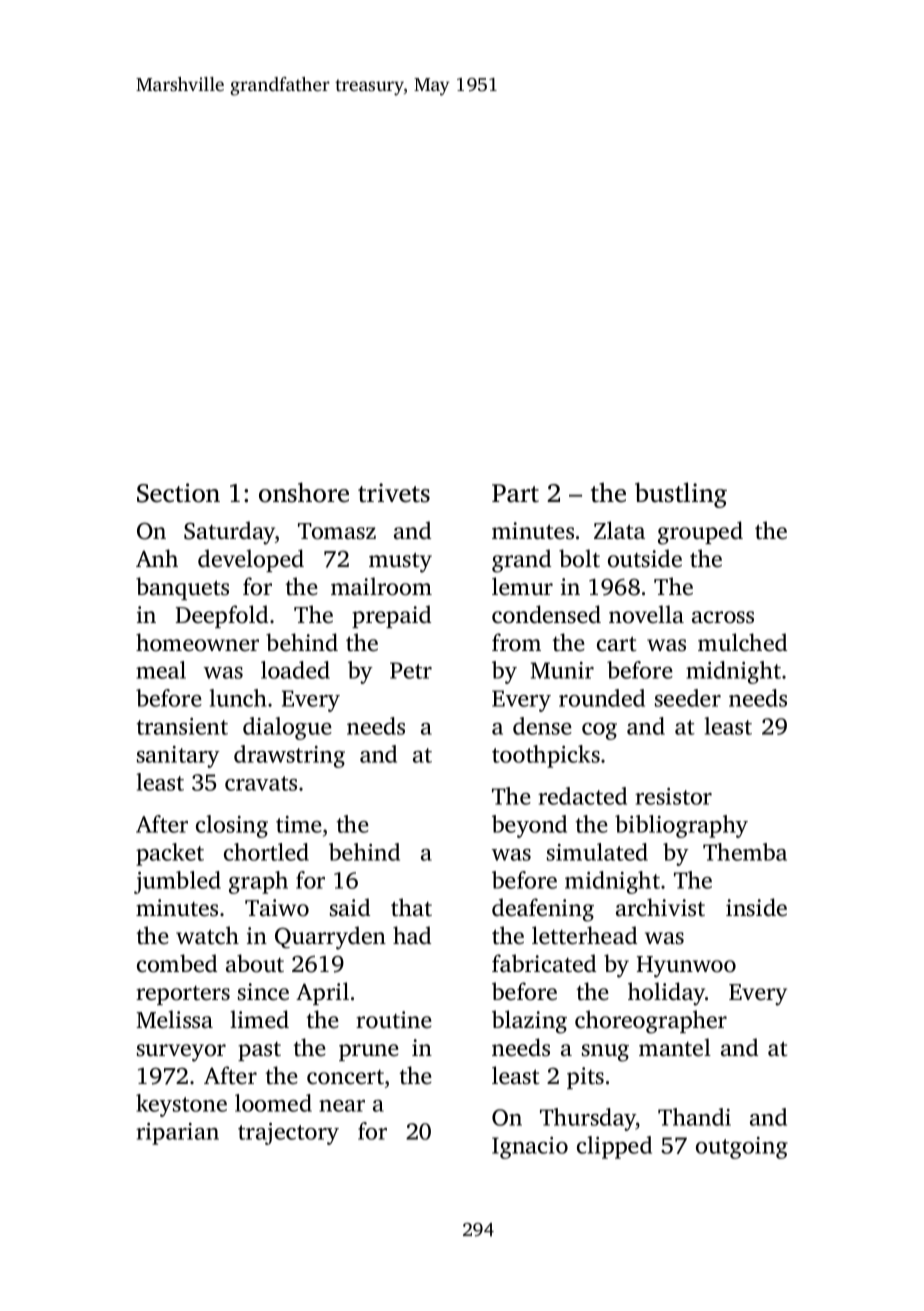 Image resolution: width=924 pixels, height=1311 pixels. Describe the element at coordinates (673, 796) in the image. I see `resistor` at that location.
